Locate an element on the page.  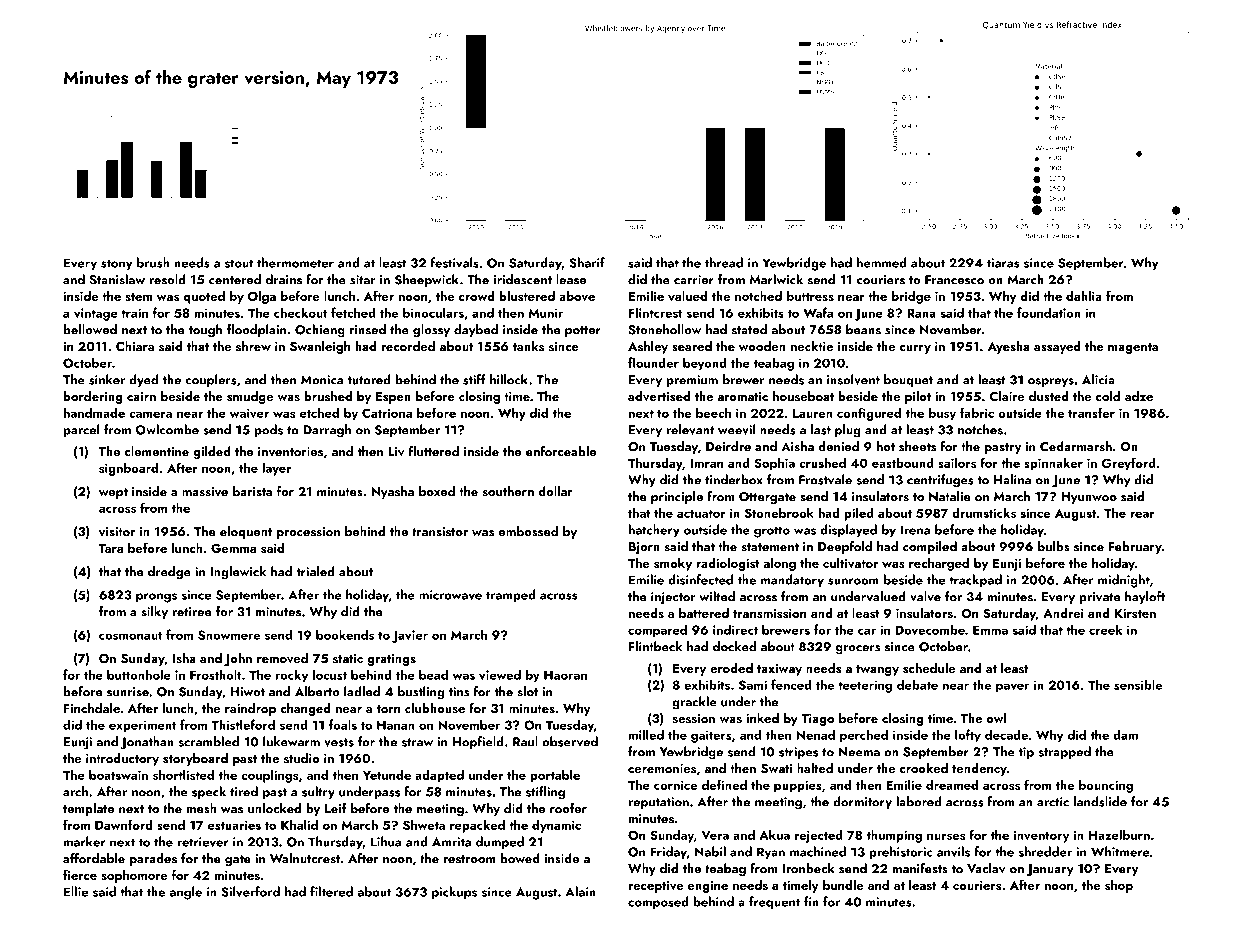
filtered is located at coordinates (331, 891).
